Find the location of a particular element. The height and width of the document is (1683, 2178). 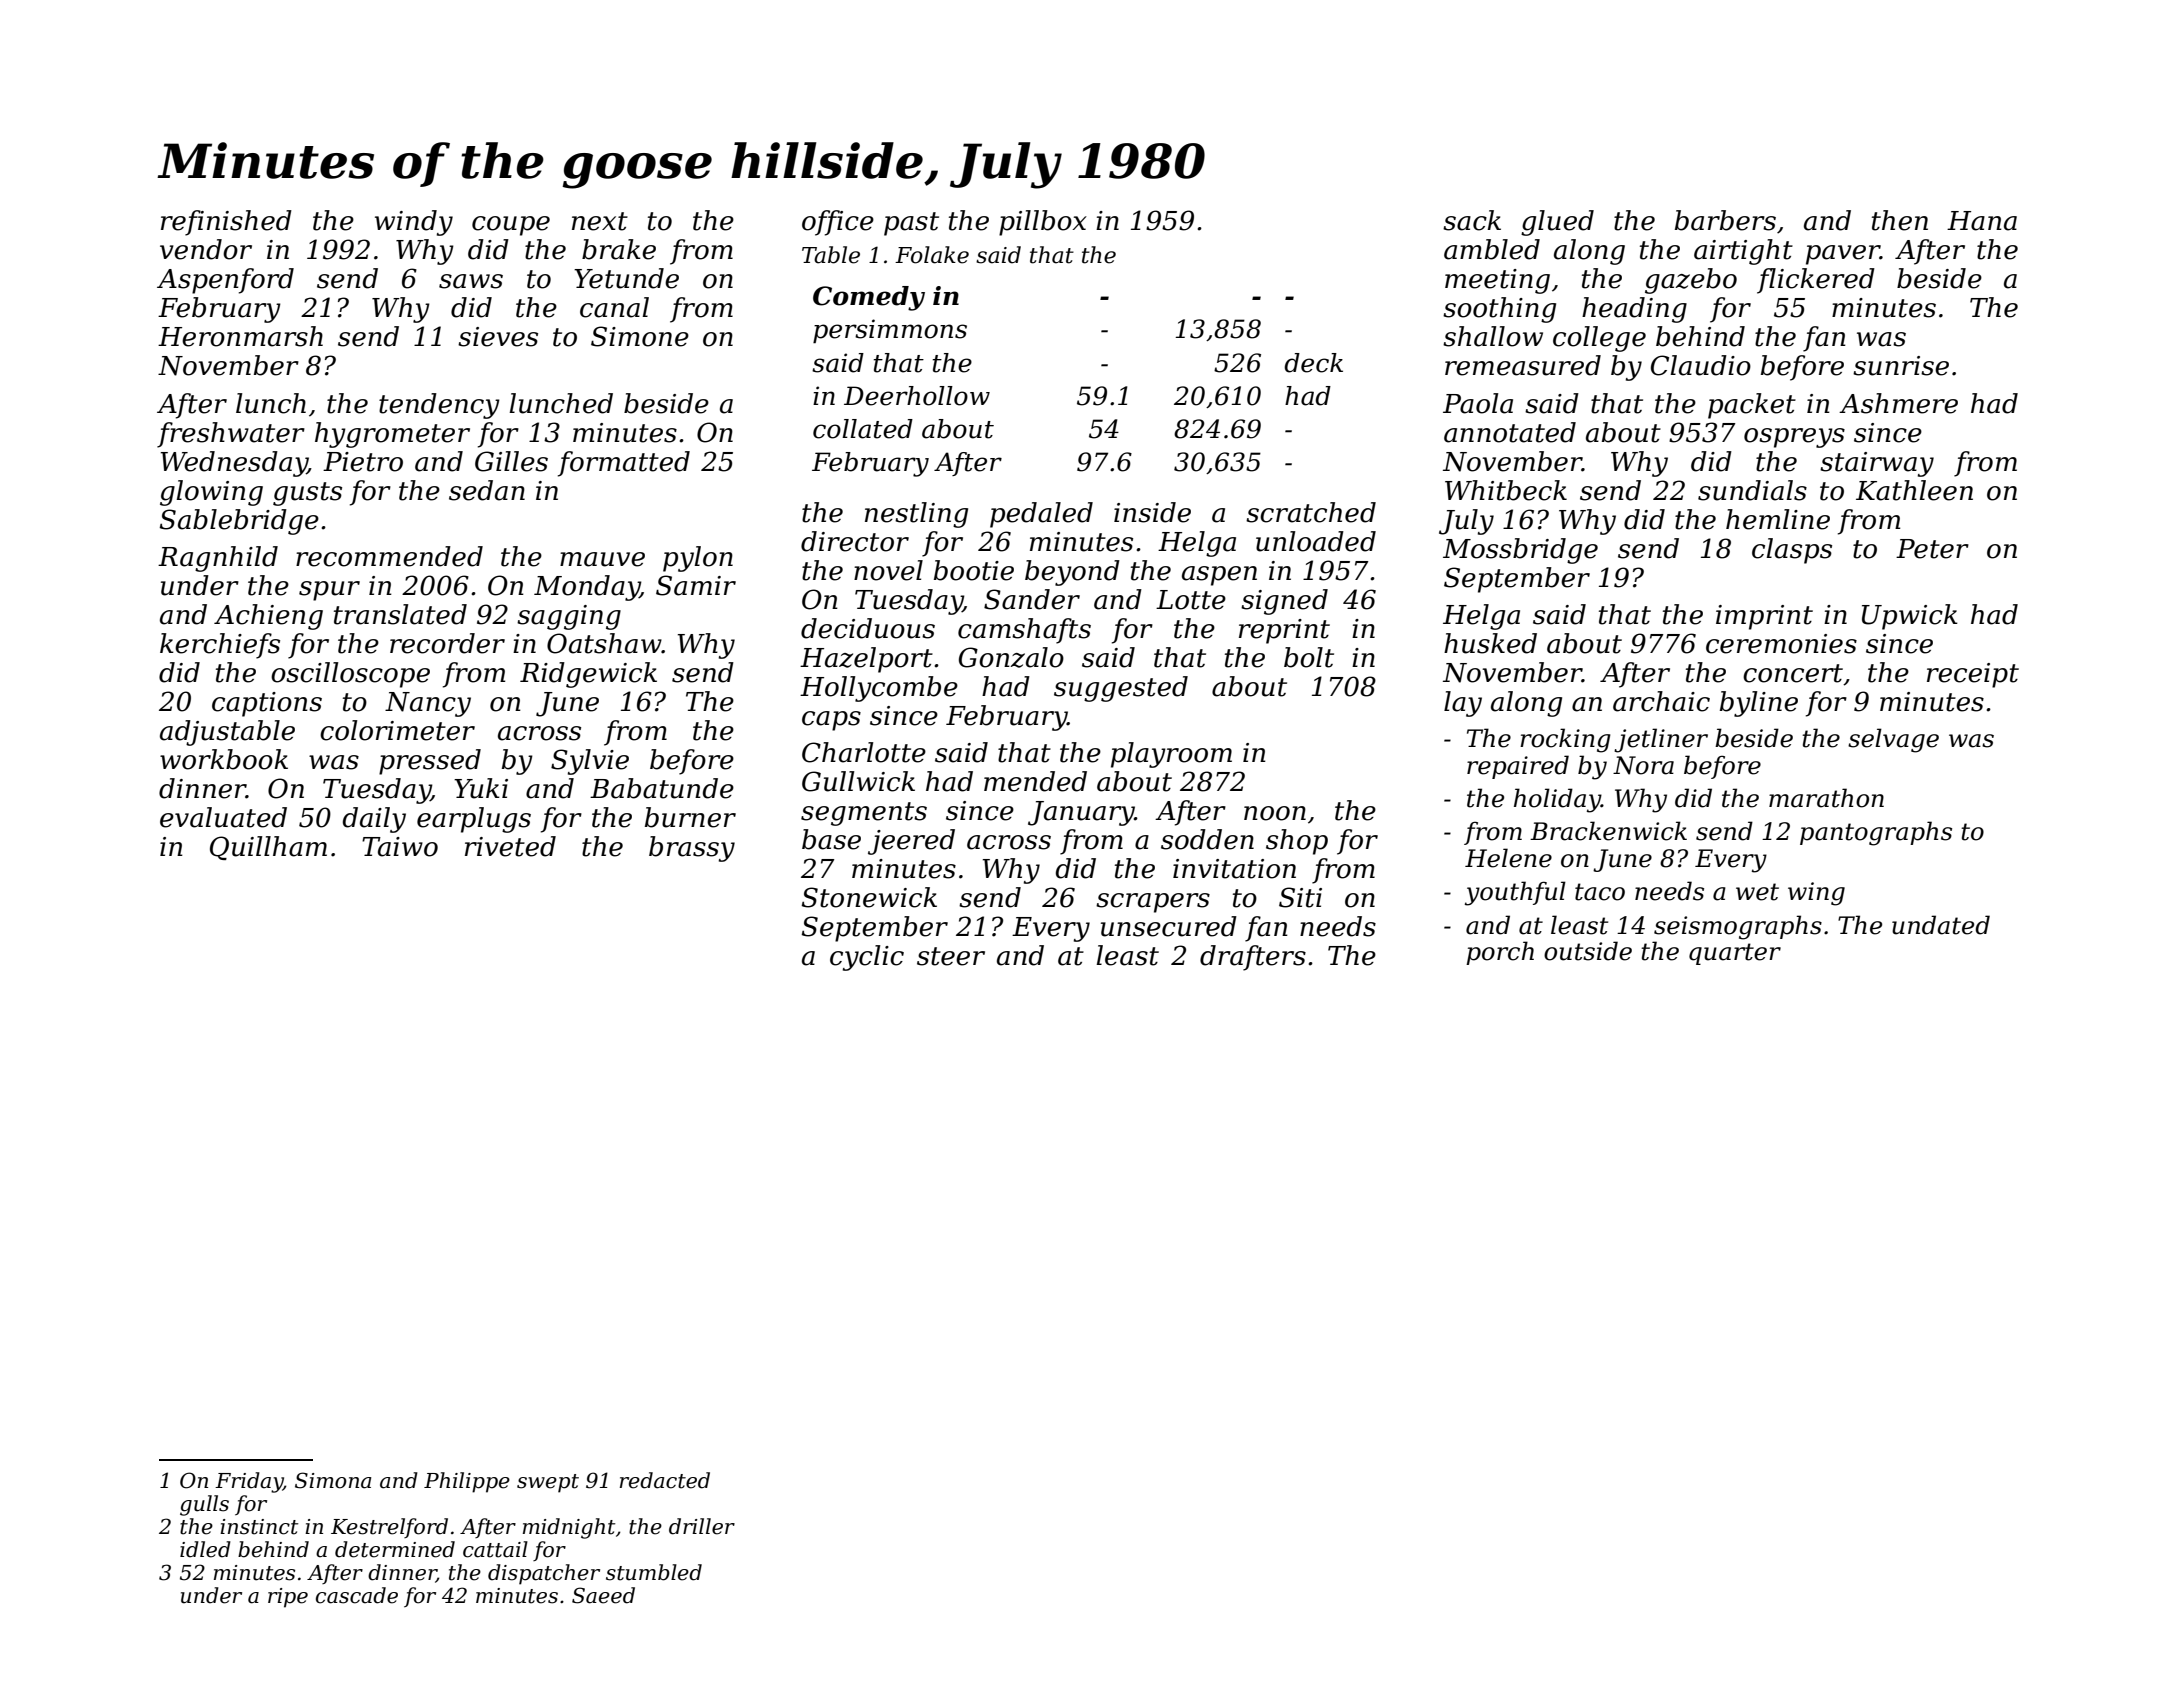

captions is located at coordinates (267, 704).
